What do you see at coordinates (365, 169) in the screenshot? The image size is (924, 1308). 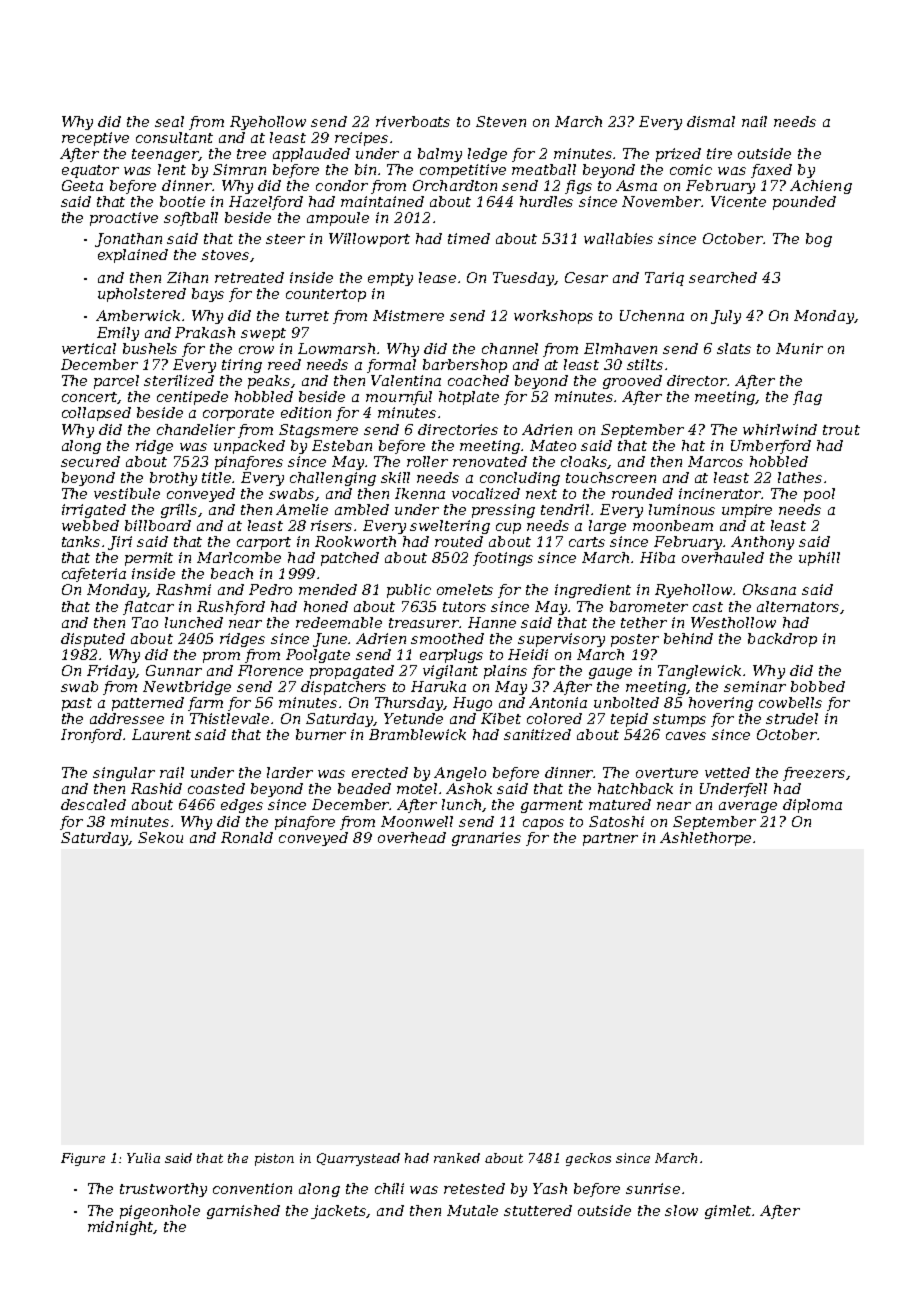 I see `bin` at bounding box center [365, 169].
